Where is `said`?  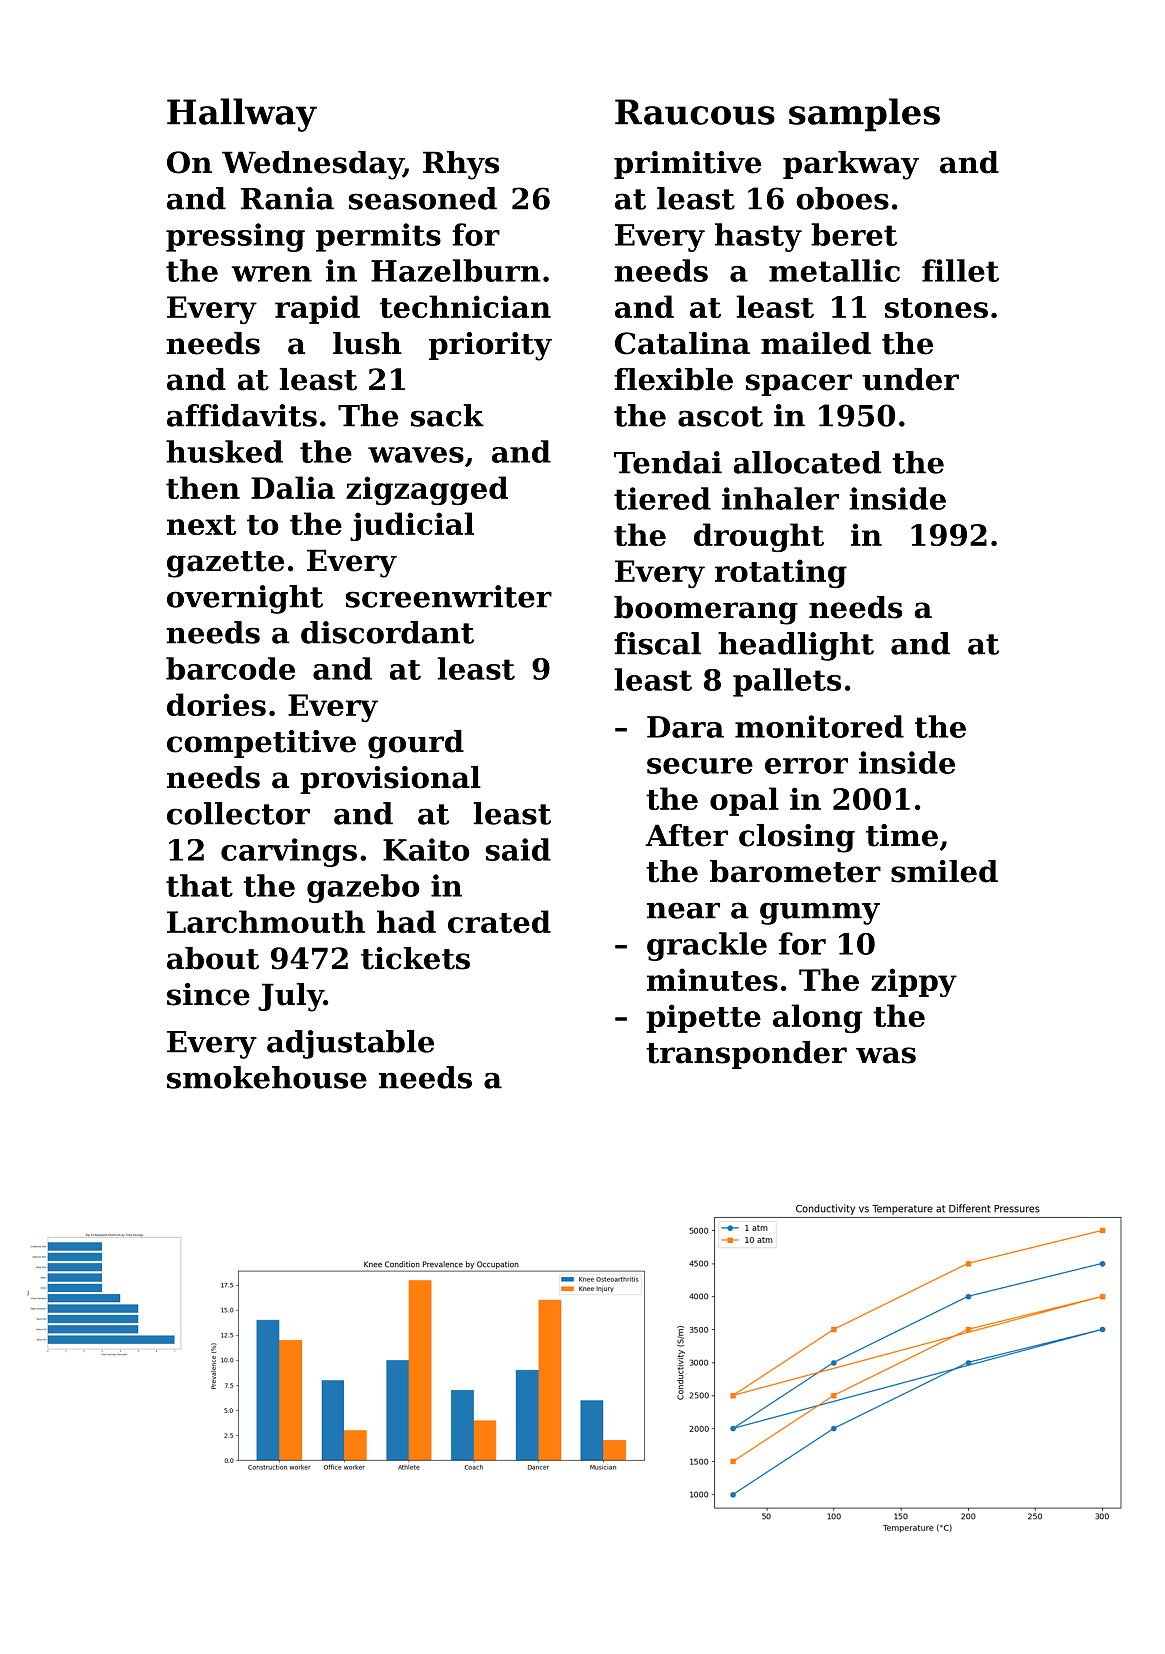 said is located at coordinates (518, 849).
